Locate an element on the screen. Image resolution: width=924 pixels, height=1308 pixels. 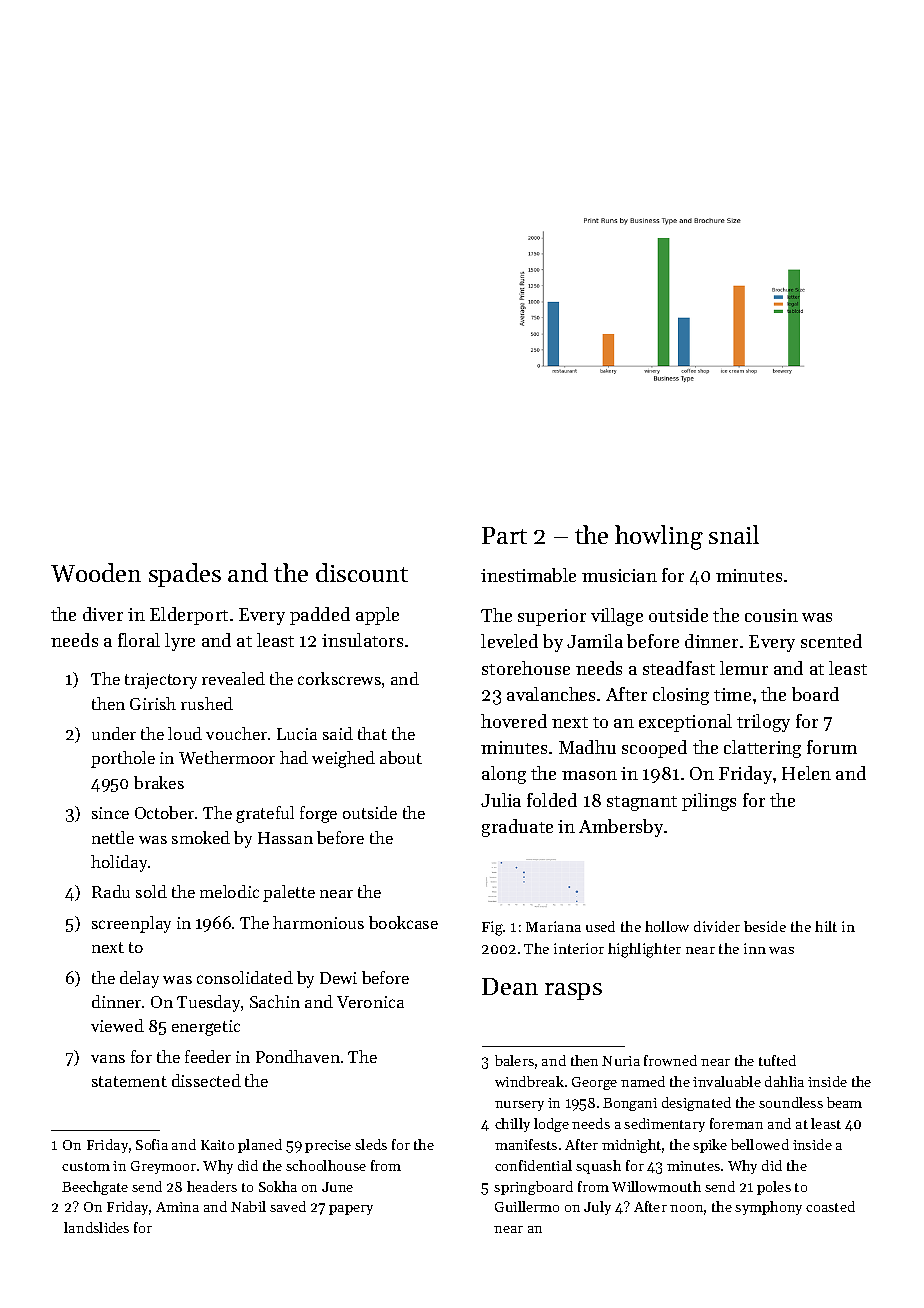
Part is located at coordinates (504, 535).
